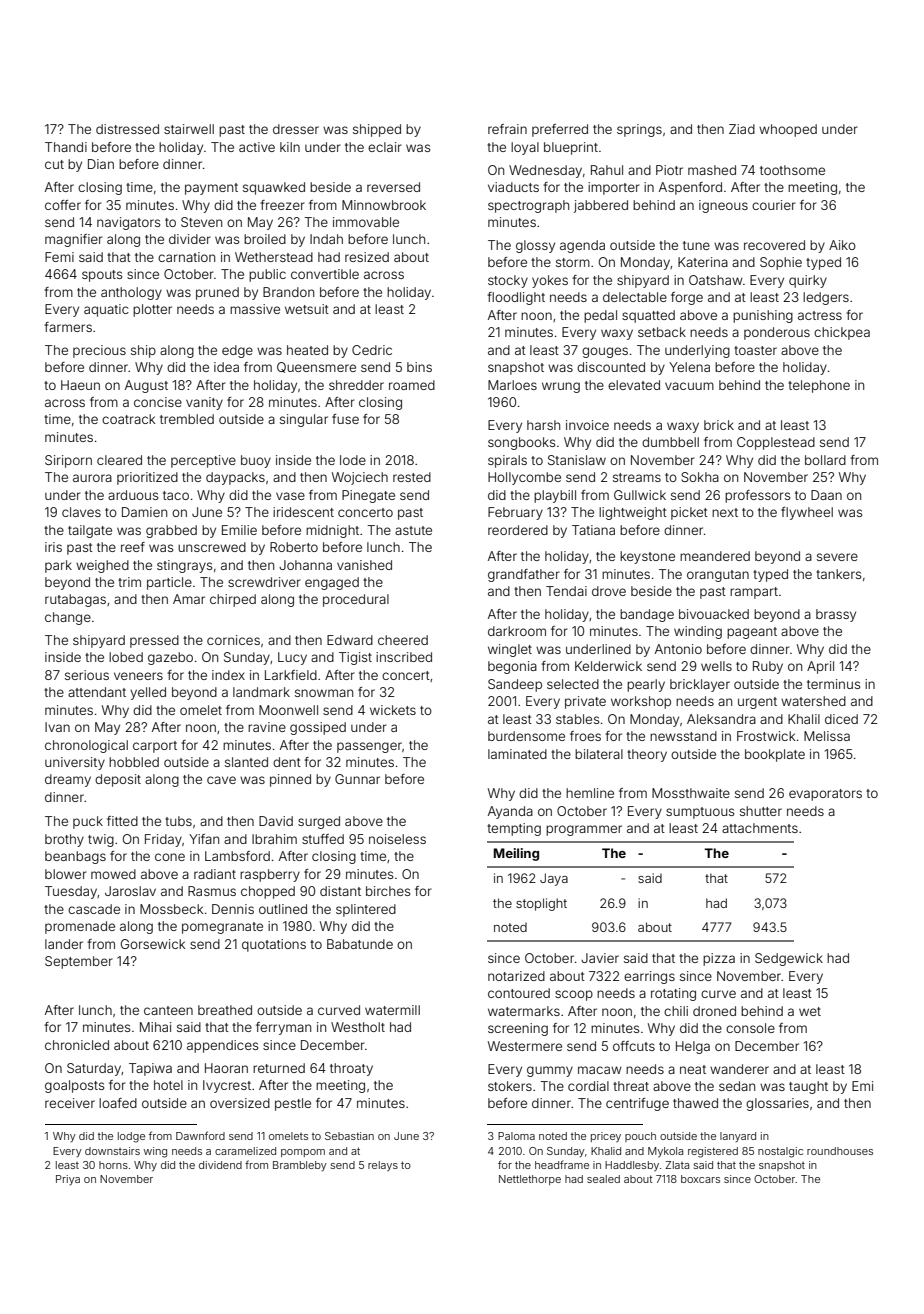  What do you see at coordinates (523, 575) in the screenshot?
I see `grandfather` at bounding box center [523, 575].
